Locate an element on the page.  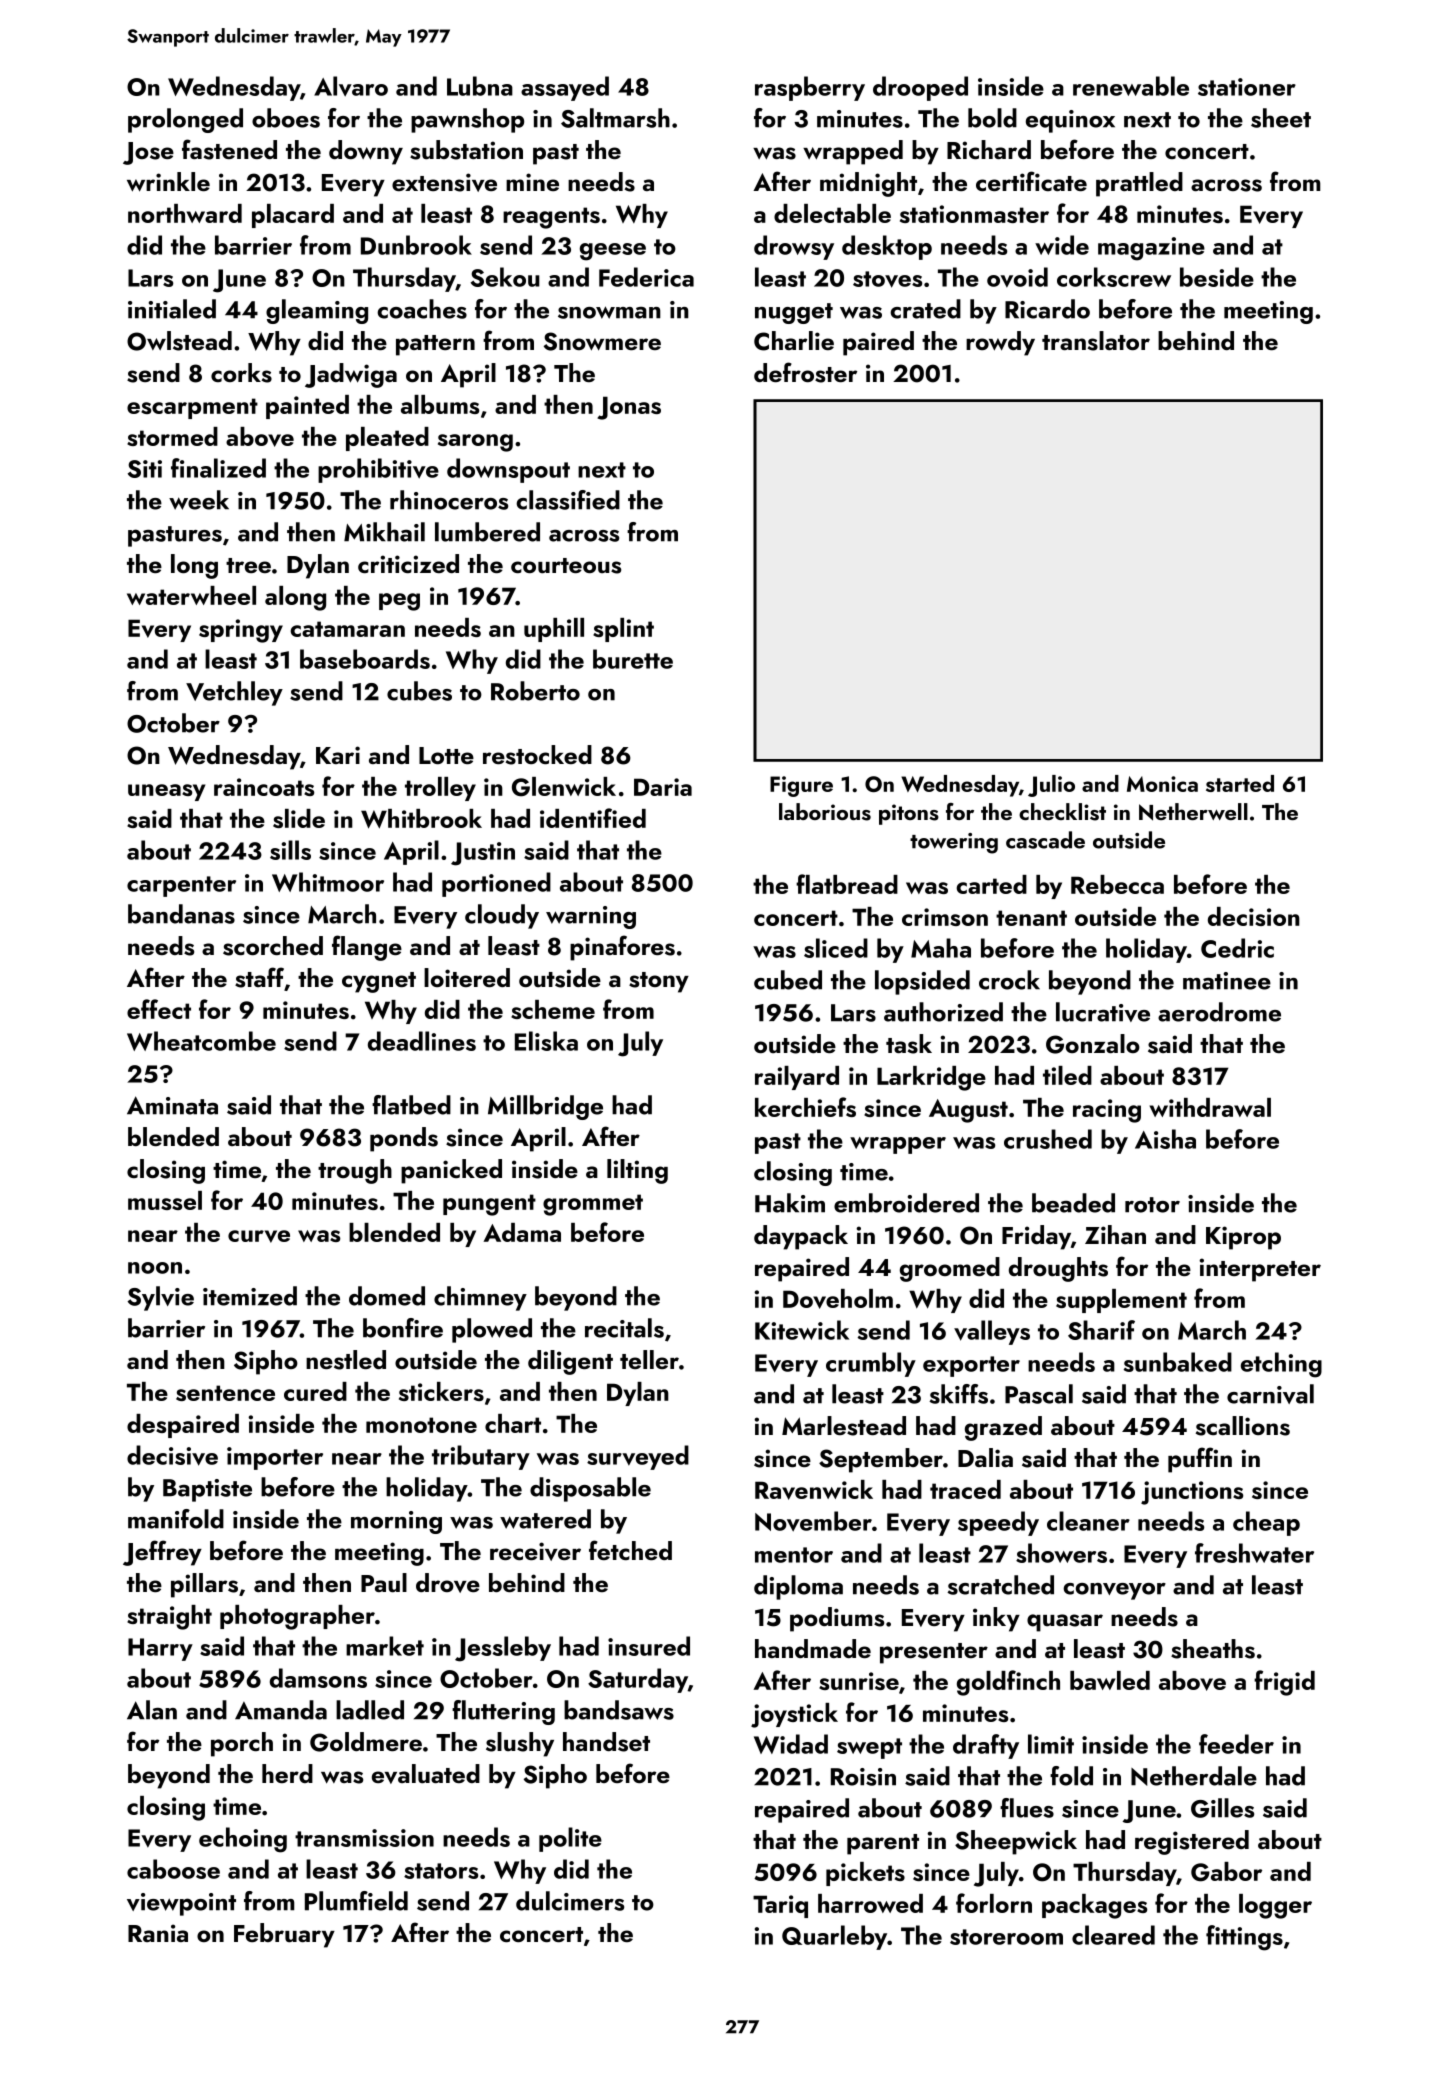
Dunbrook is located at coordinates (416, 245).
